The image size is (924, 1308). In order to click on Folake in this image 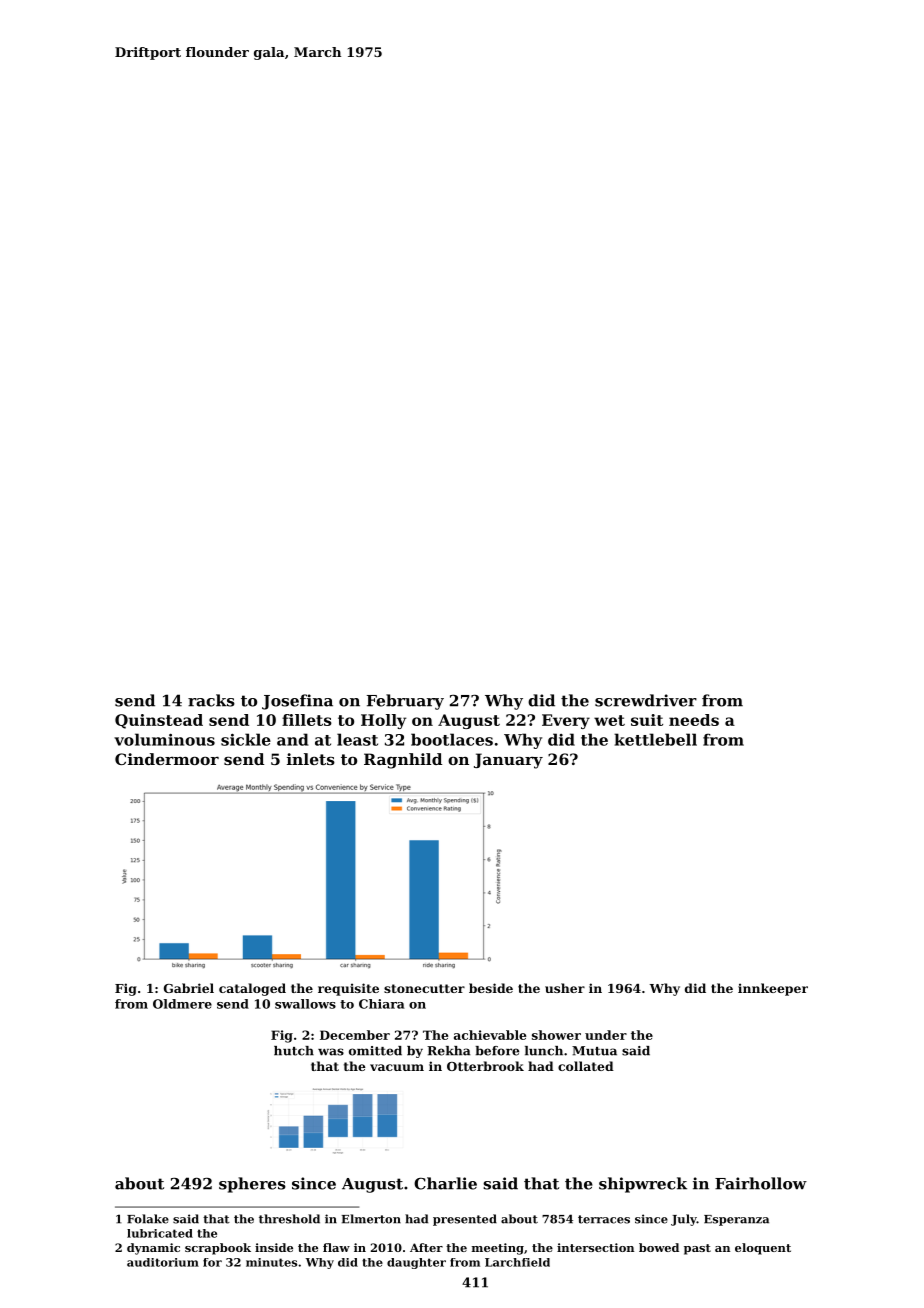, I will do `click(148, 1219)`.
